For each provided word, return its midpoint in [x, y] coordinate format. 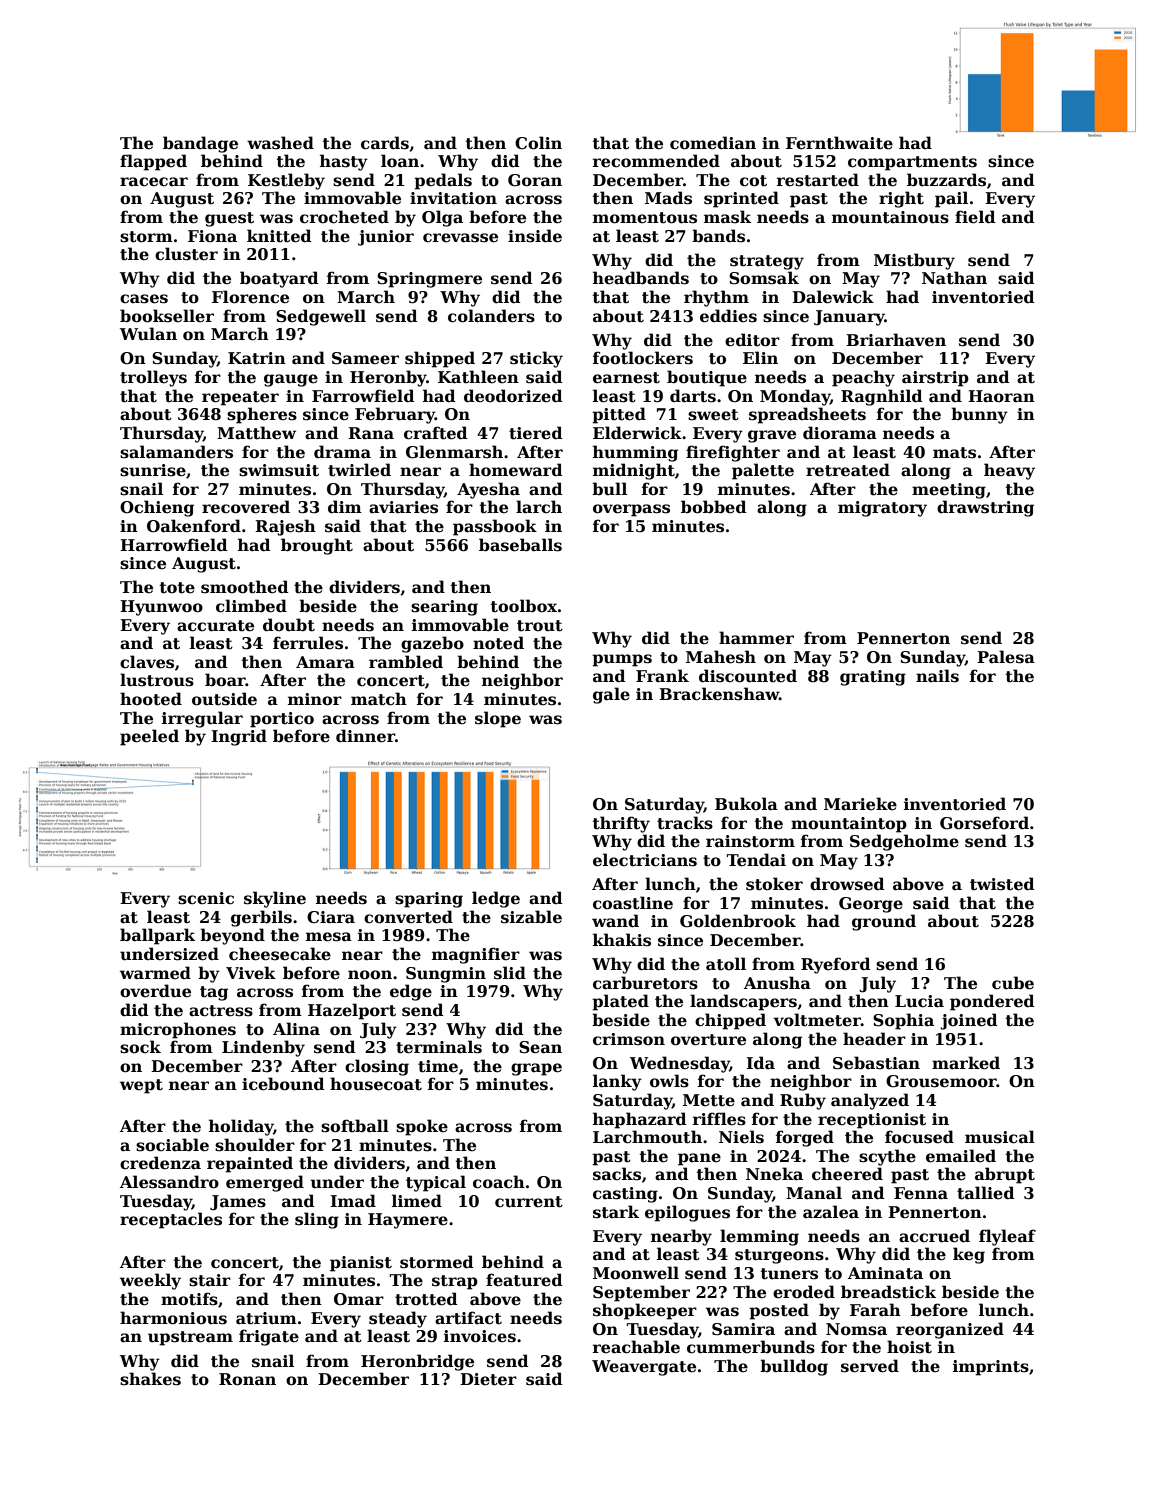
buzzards [946, 180]
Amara [325, 662]
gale [611, 695]
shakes [150, 1379]
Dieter [488, 1379]
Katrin [257, 358]
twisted [1002, 884]
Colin [538, 143]
